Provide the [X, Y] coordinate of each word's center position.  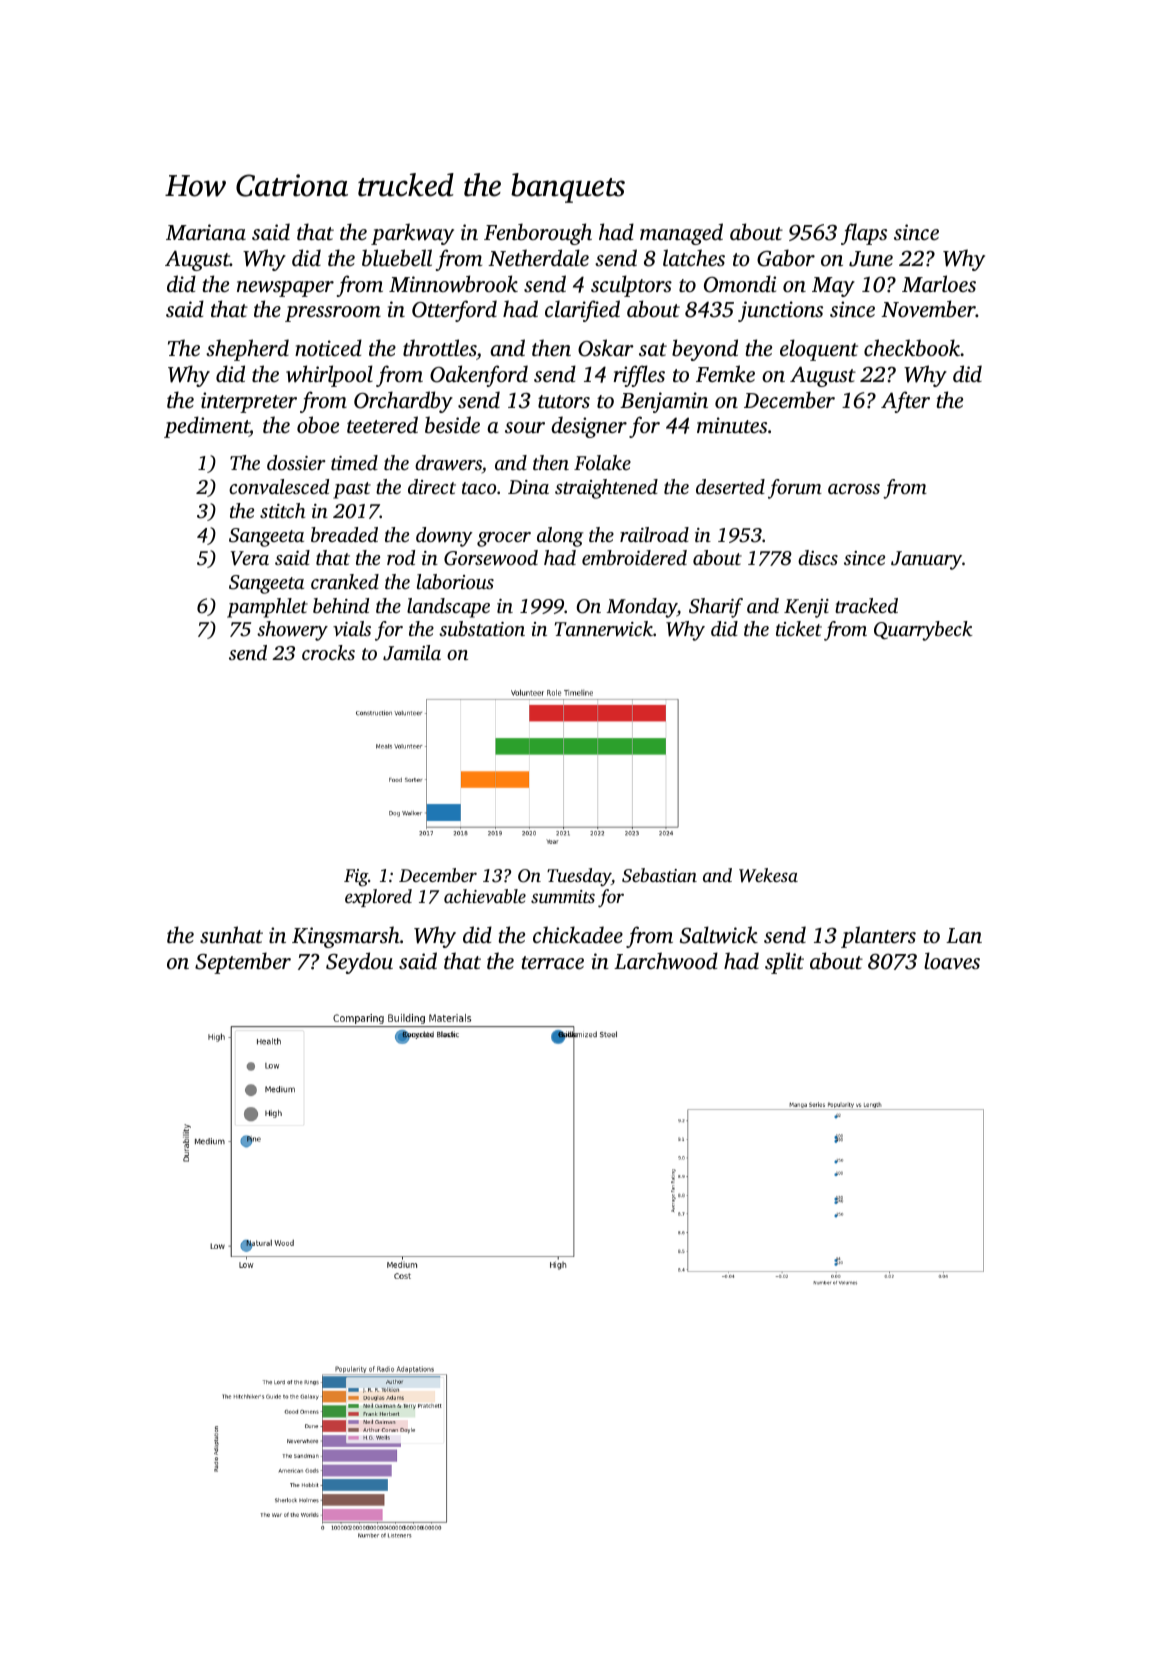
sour [525, 427]
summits [563, 896]
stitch [282, 510]
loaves [952, 960]
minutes [732, 425]
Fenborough [538, 234]
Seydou [359, 963]
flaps [864, 234]
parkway [412, 234]
